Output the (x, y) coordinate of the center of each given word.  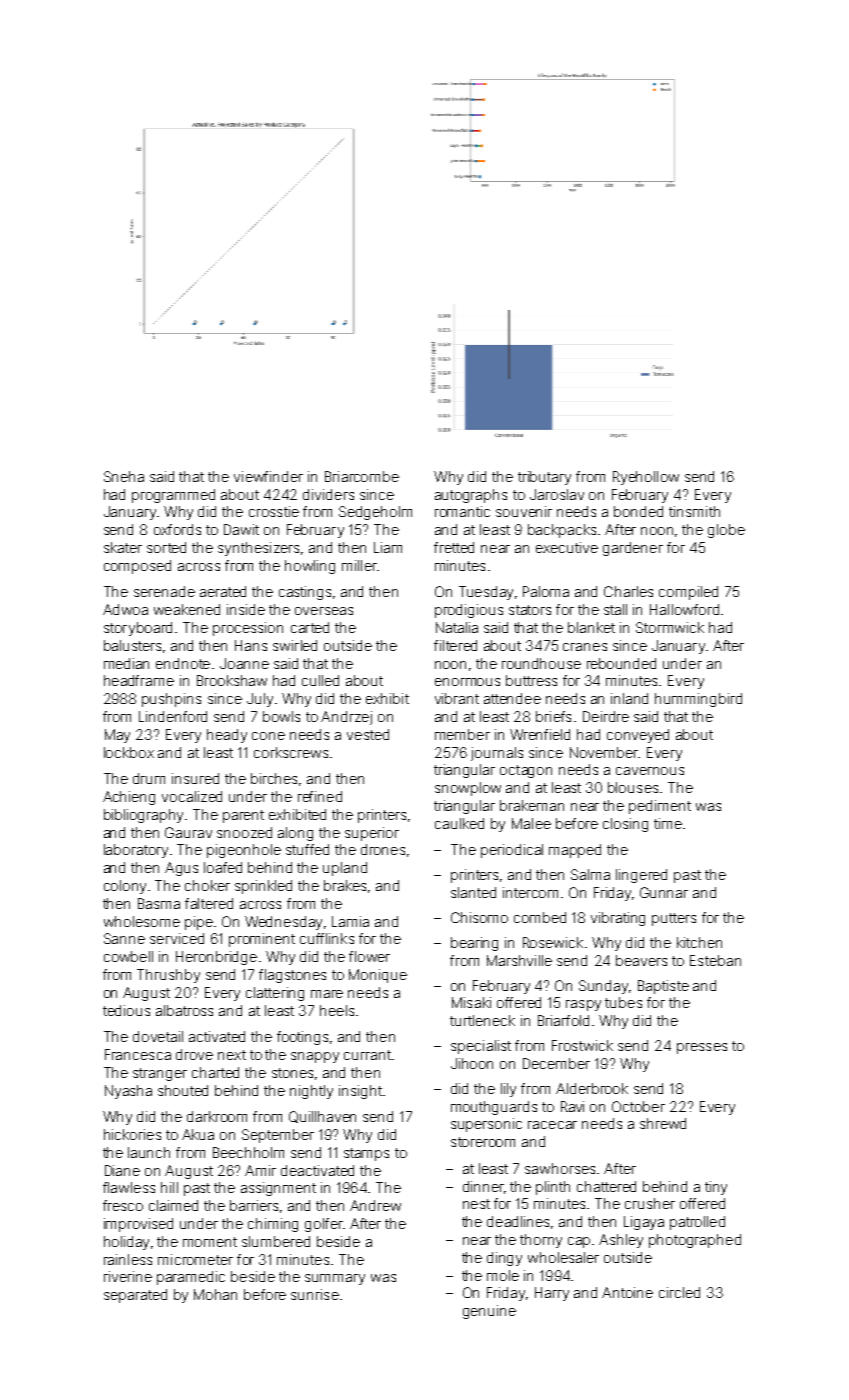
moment (210, 1242)
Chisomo (479, 917)
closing (625, 825)
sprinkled (263, 887)
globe (726, 531)
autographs (471, 496)
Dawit (241, 529)
